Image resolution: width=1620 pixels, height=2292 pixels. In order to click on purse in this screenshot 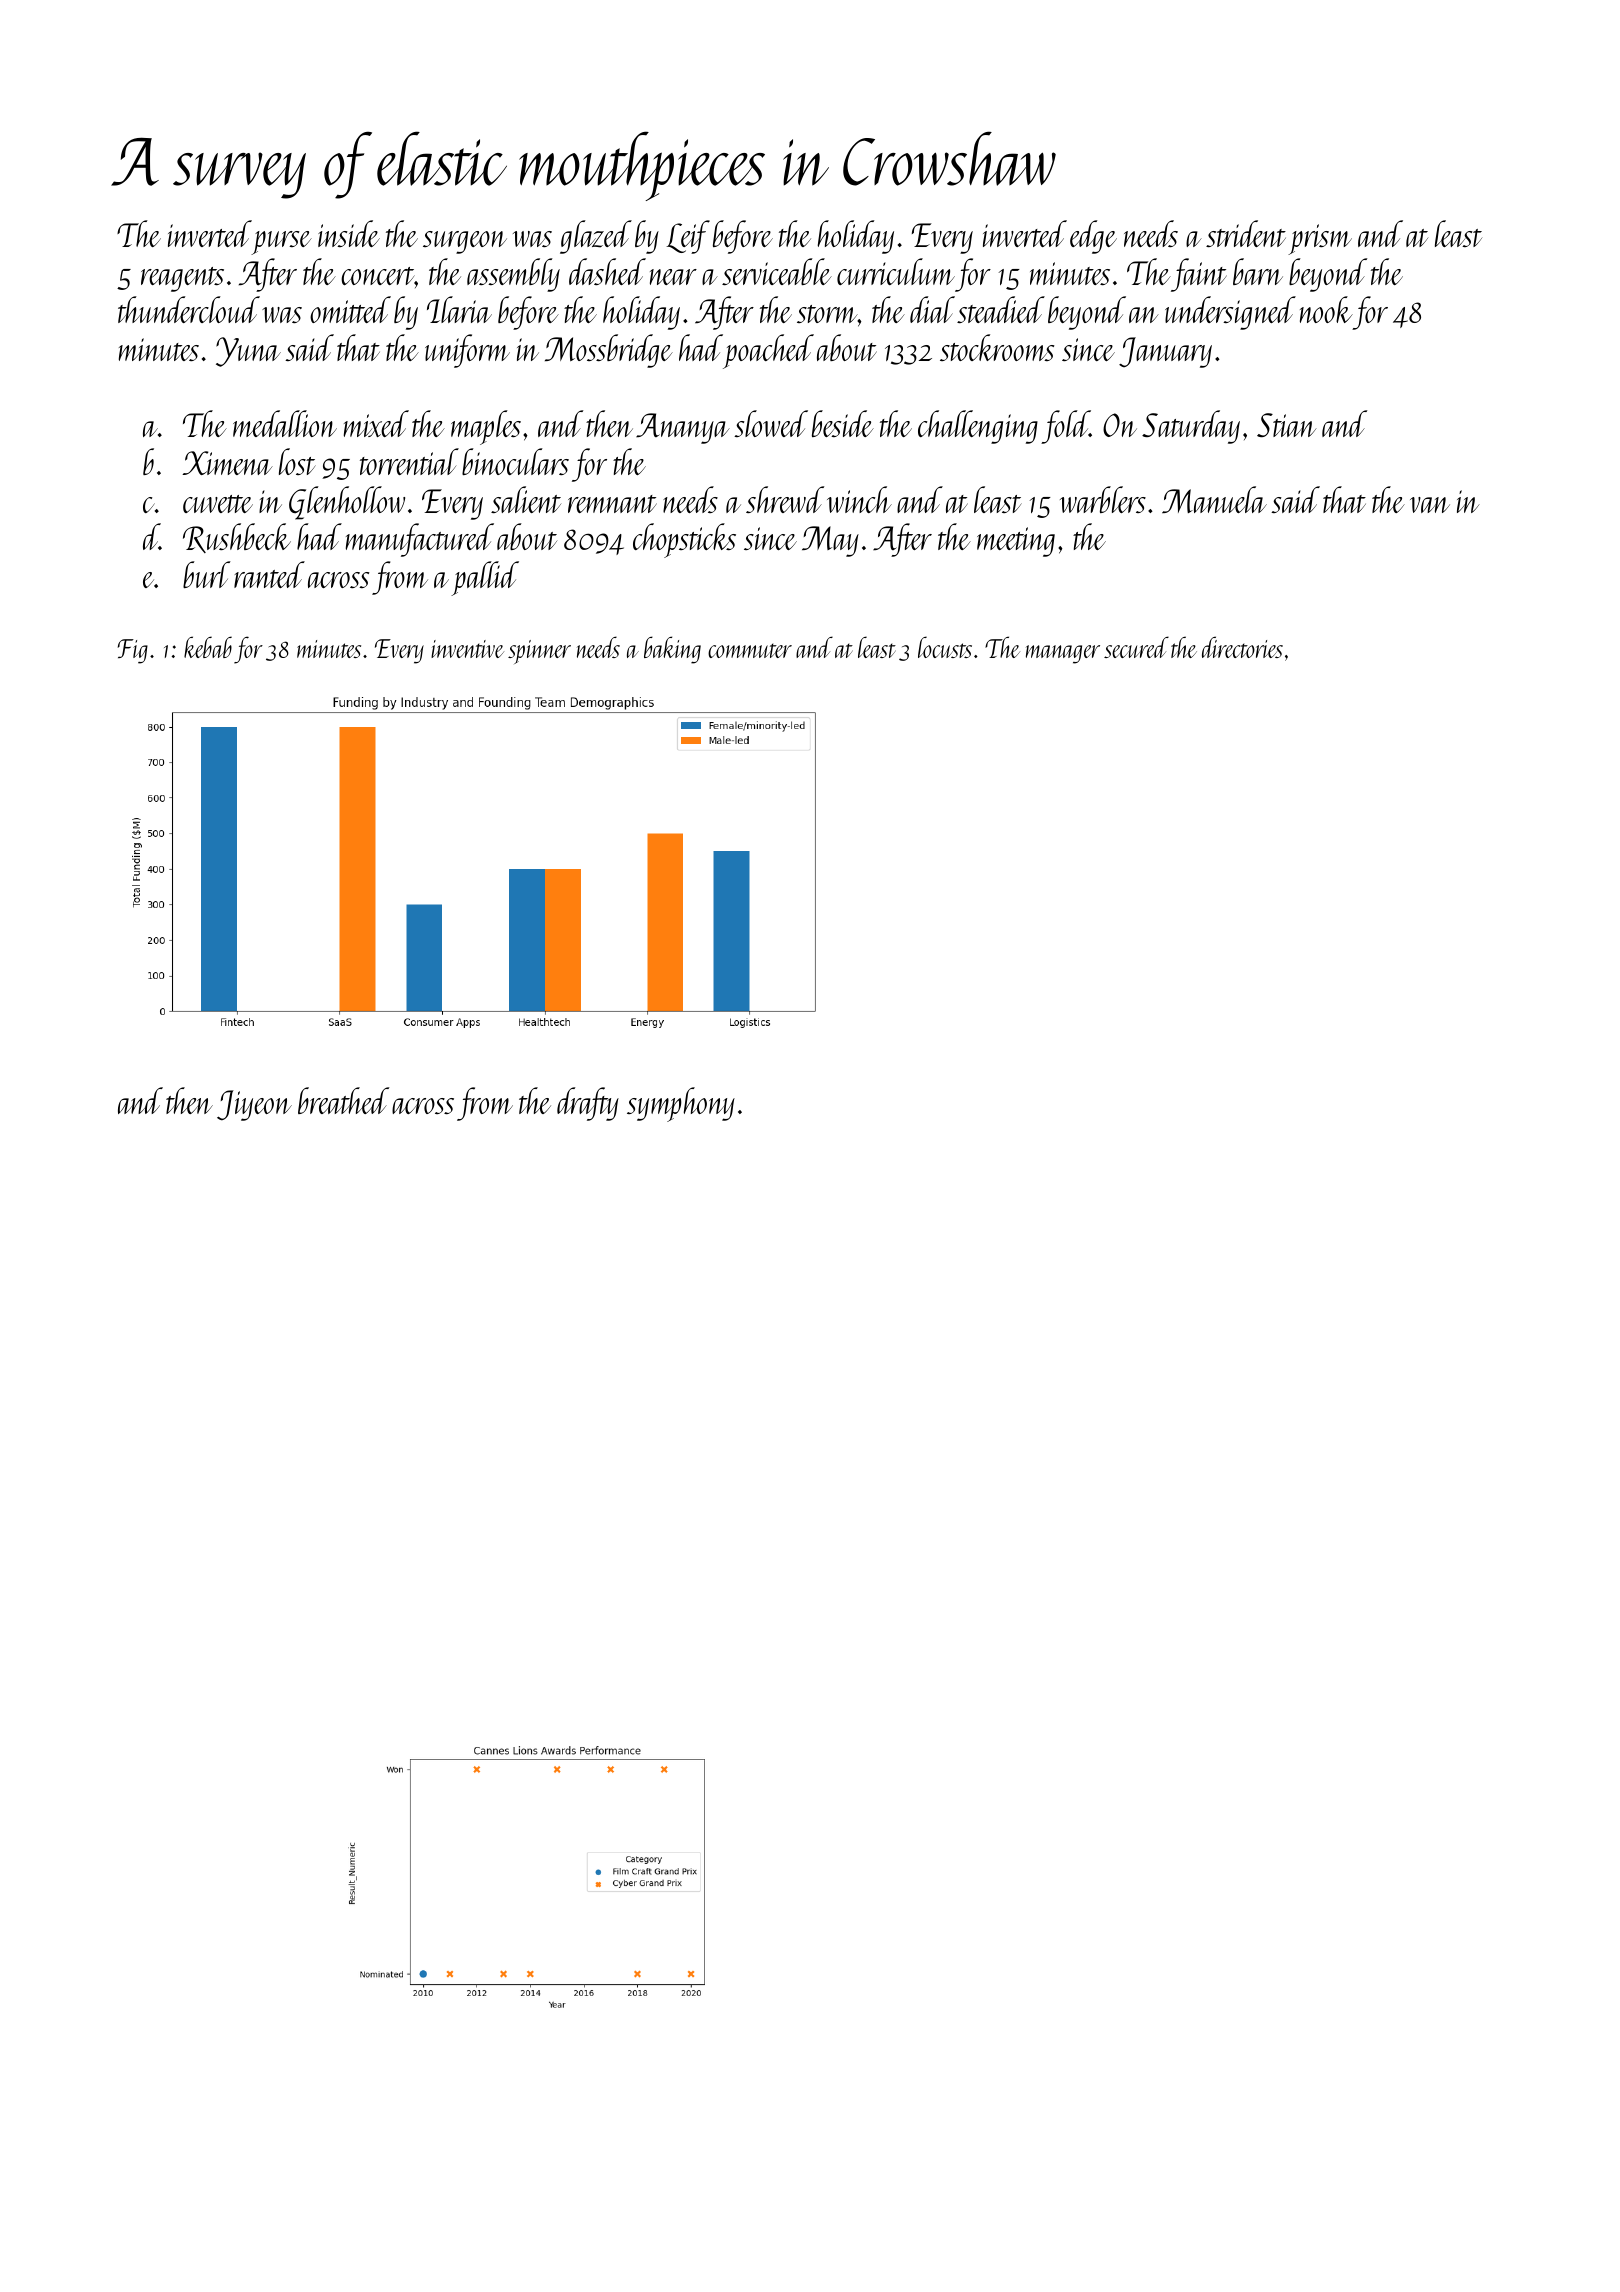, I will do `click(282, 243)`.
